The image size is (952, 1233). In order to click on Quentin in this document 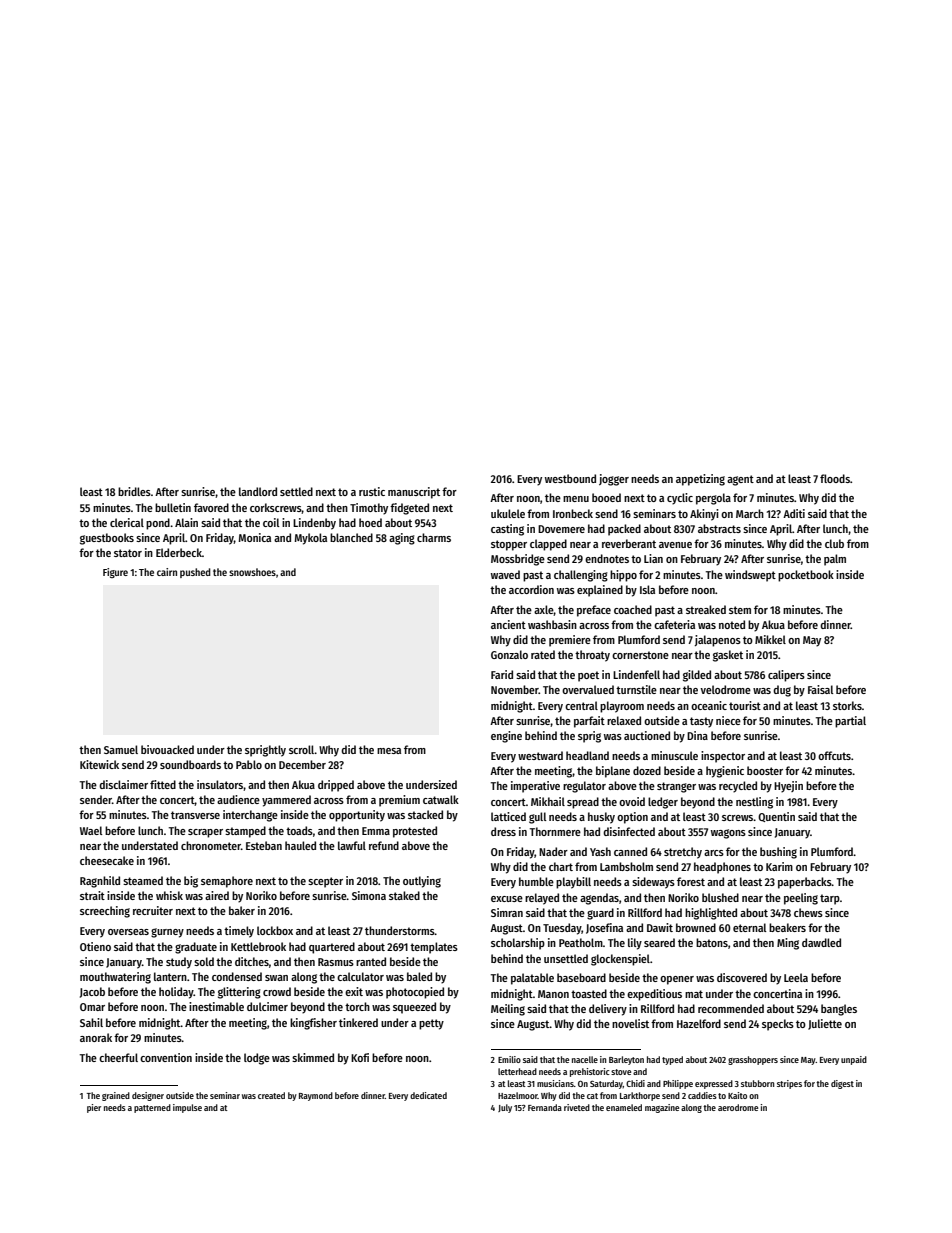, I will do `click(776, 817)`.
